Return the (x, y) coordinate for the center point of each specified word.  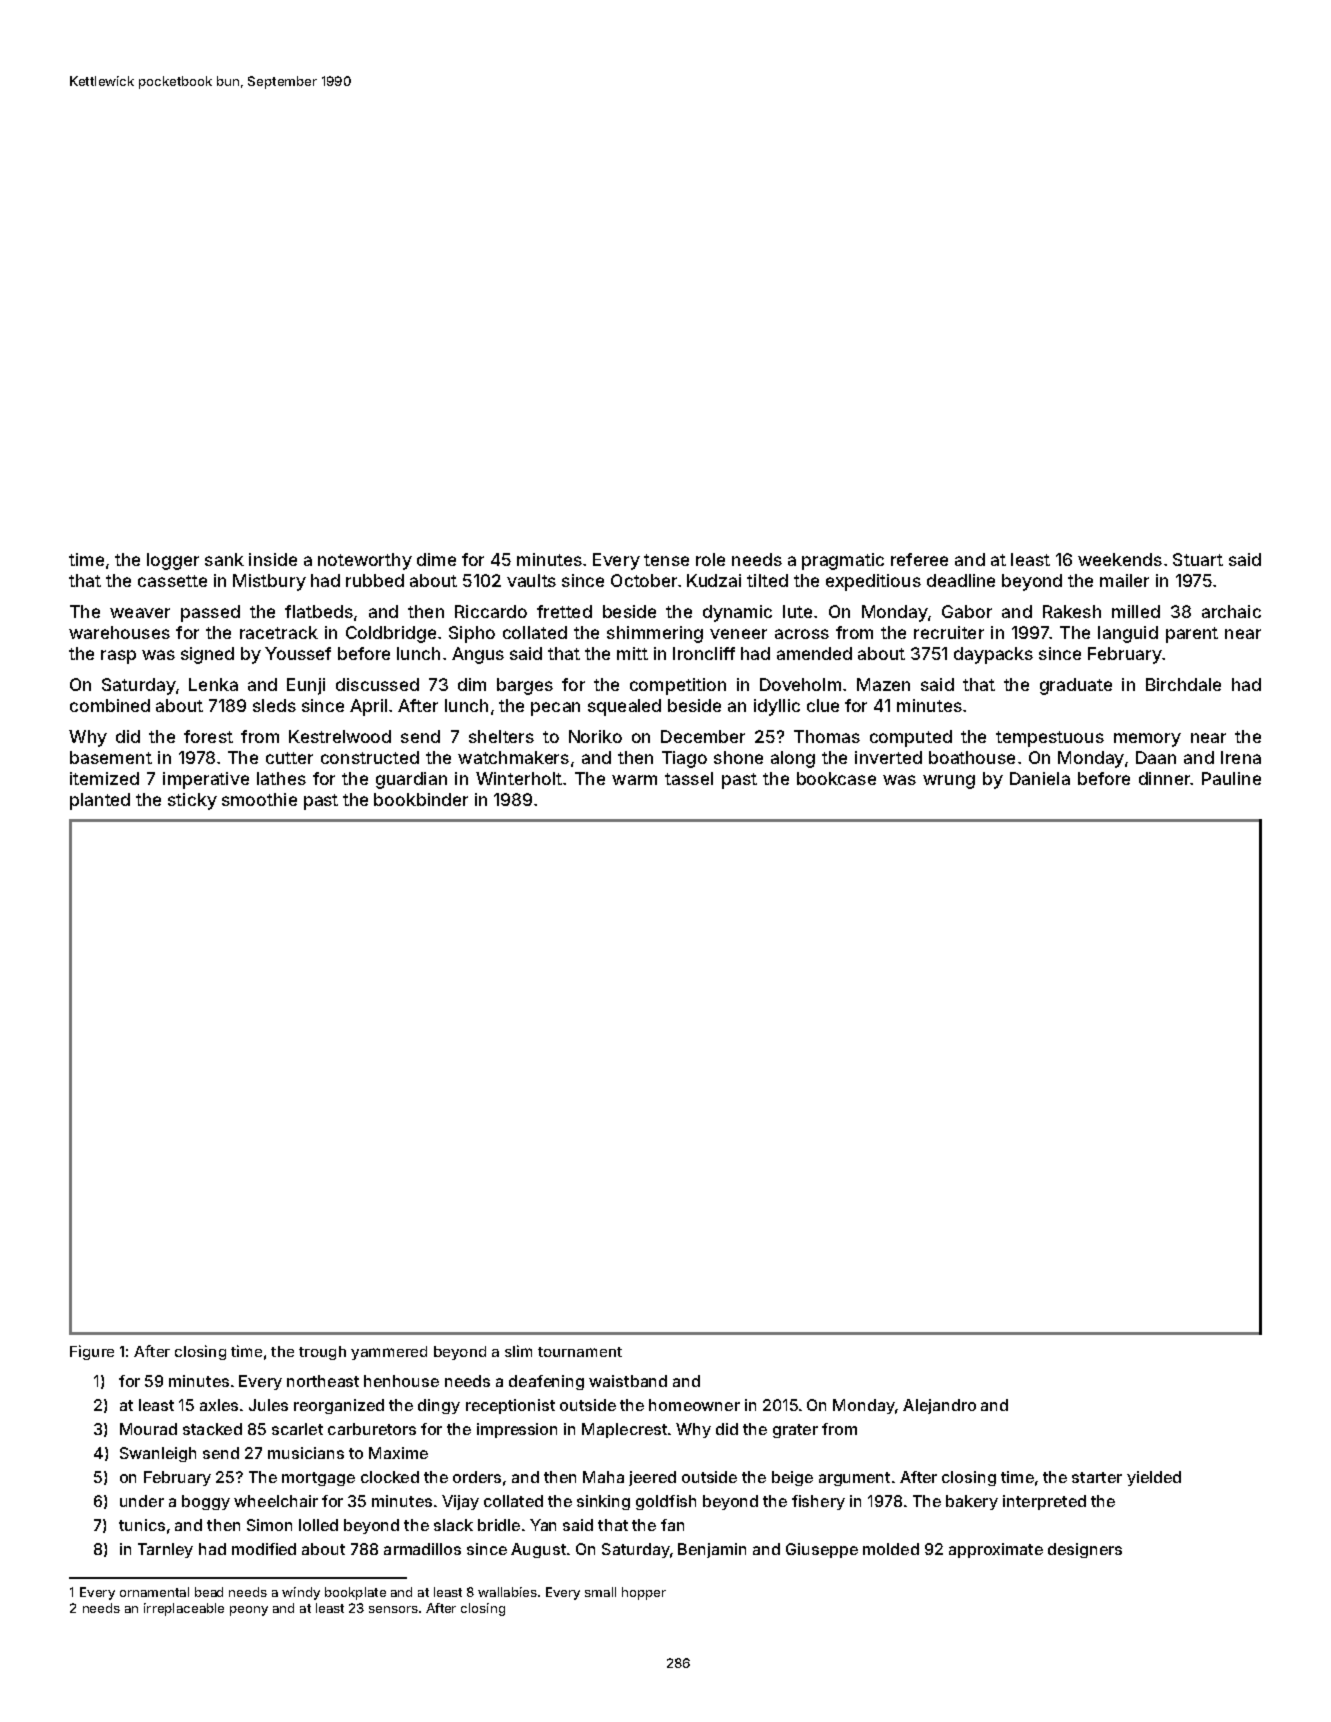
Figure (92, 1352)
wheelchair (276, 1501)
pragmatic (843, 561)
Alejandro (939, 1406)
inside (273, 559)
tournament (580, 1352)
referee (919, 559)
